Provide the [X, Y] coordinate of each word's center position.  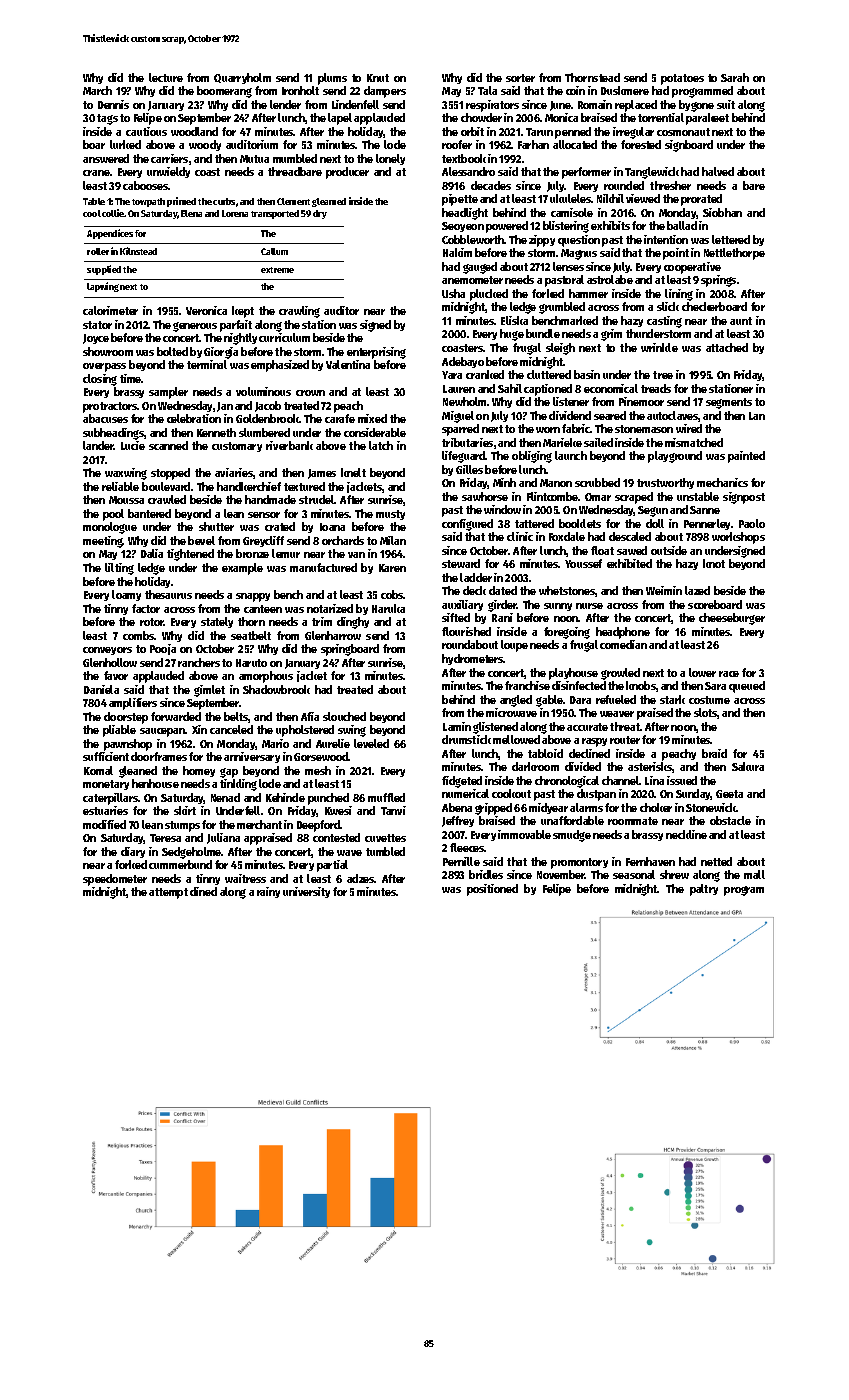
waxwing [126, 474]
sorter [520, 78]
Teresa [165, 838]
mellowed [516, 739]
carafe [340, 418]
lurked [125, 144]
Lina [654, 780]
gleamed [329, 202]
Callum [274, 251]
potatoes [682, 79]
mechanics [722, 482]
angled [516, 701]
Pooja [163, 649]
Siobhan [722, 212]
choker [656, 807]
